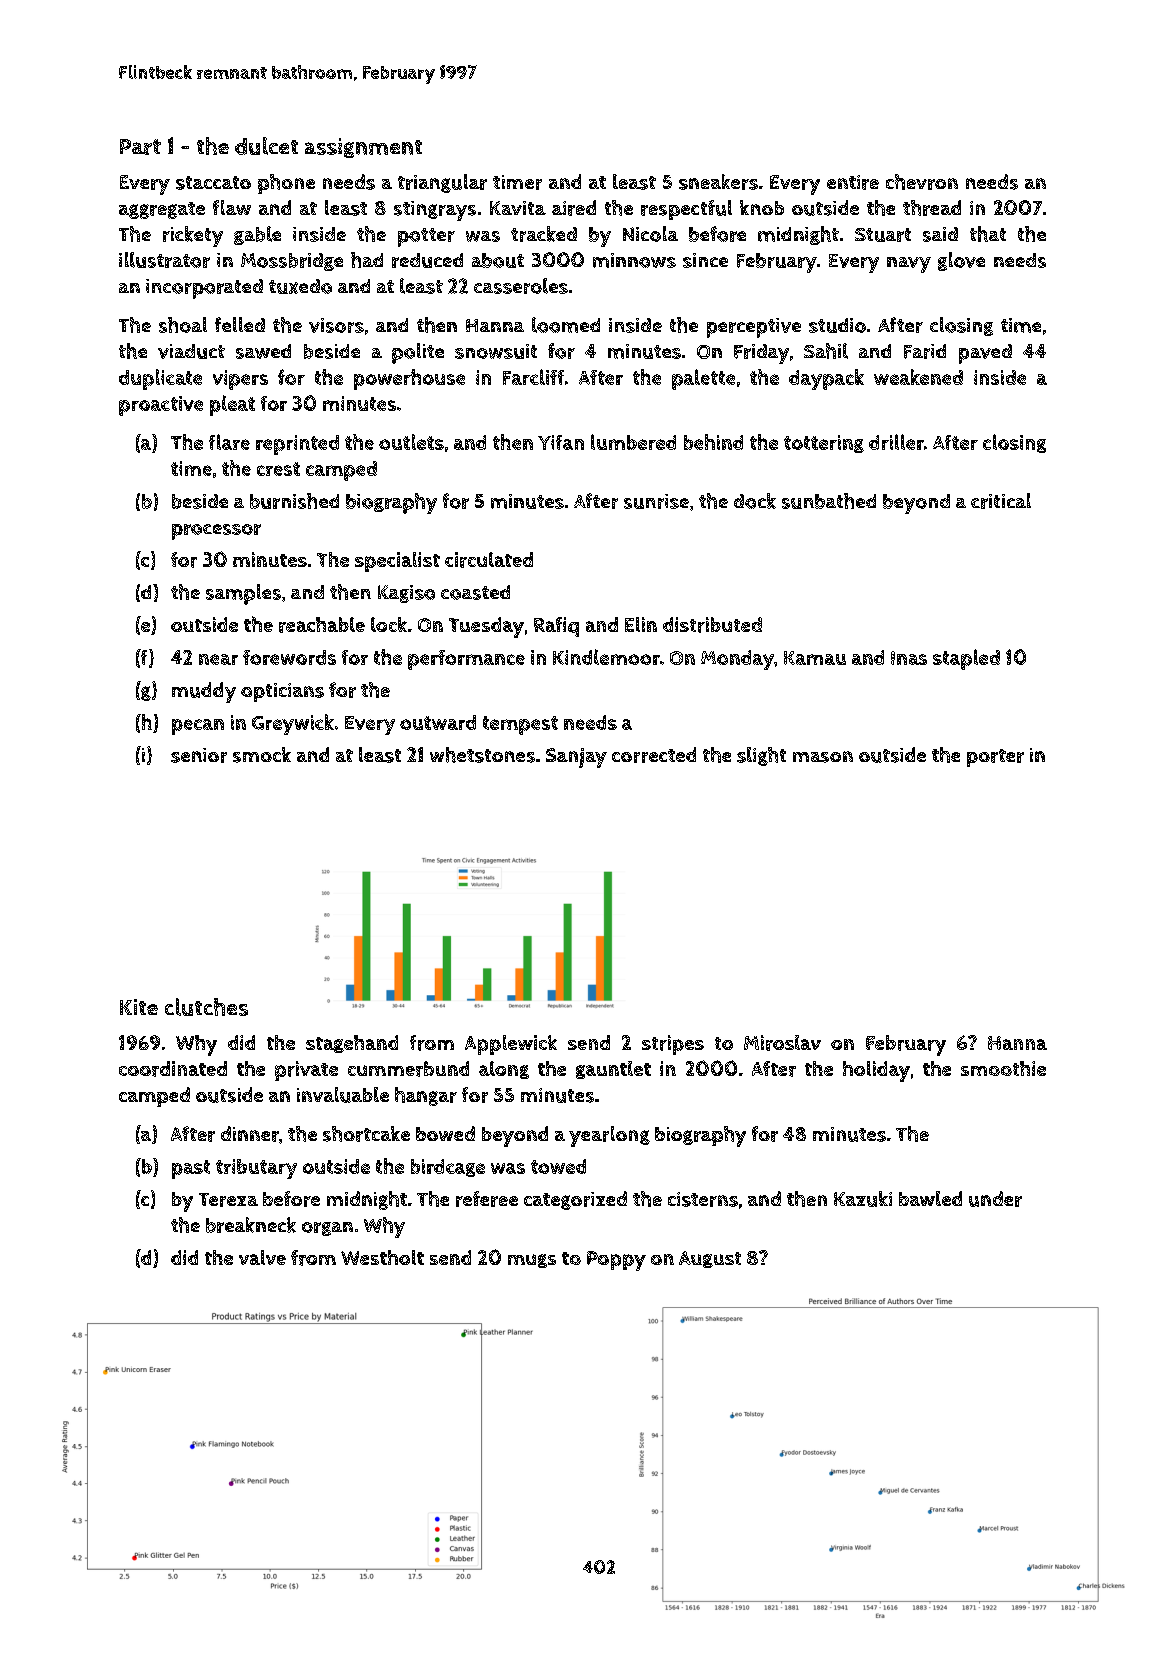 This page has width=1165, height=1654. Describe the element at coordinates (496, 351) in the page. I see `snowsuit` at that location.
